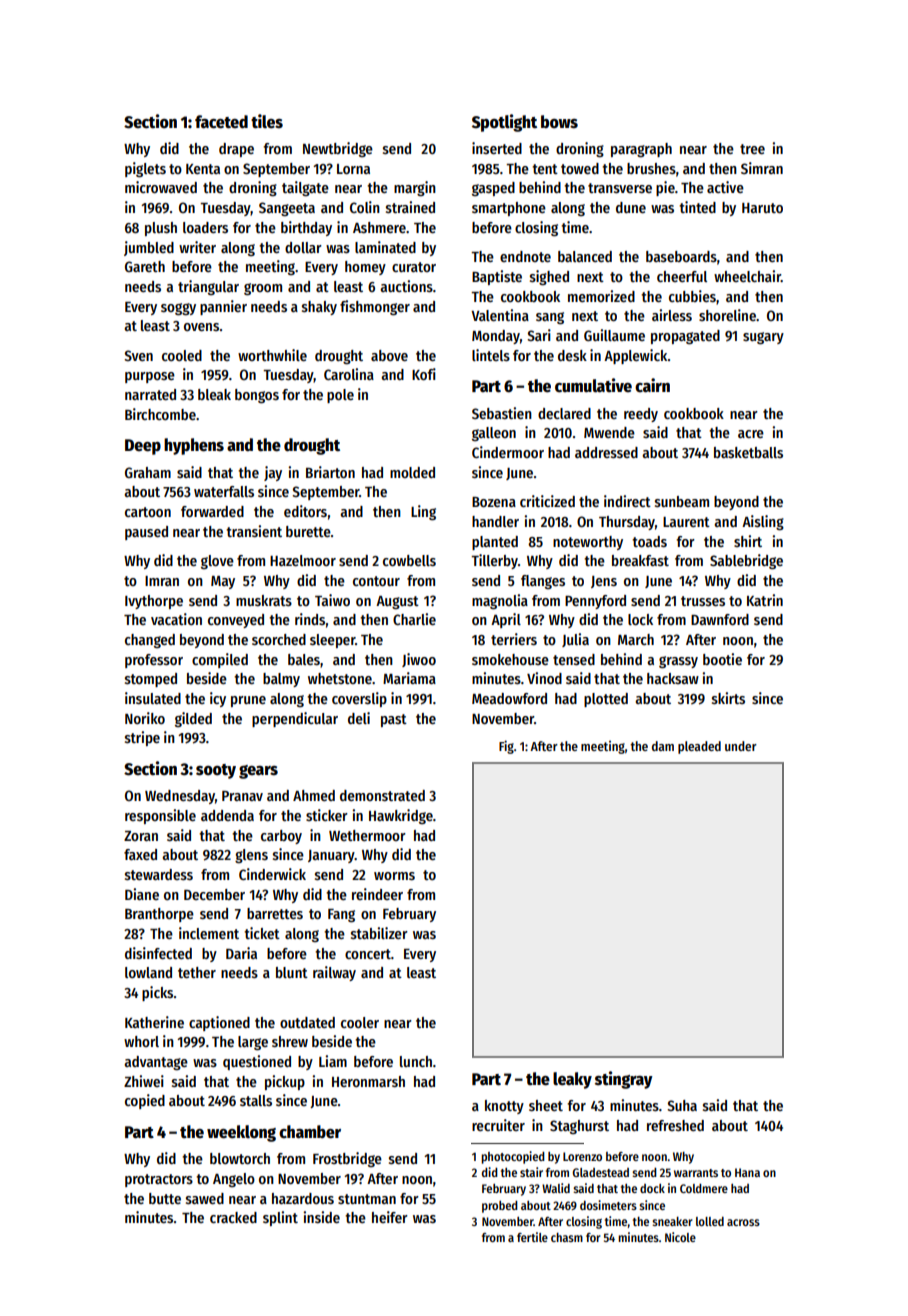 The width and height of the page is (908, 1316). I want to click on Vinod, so click(544, 678).
